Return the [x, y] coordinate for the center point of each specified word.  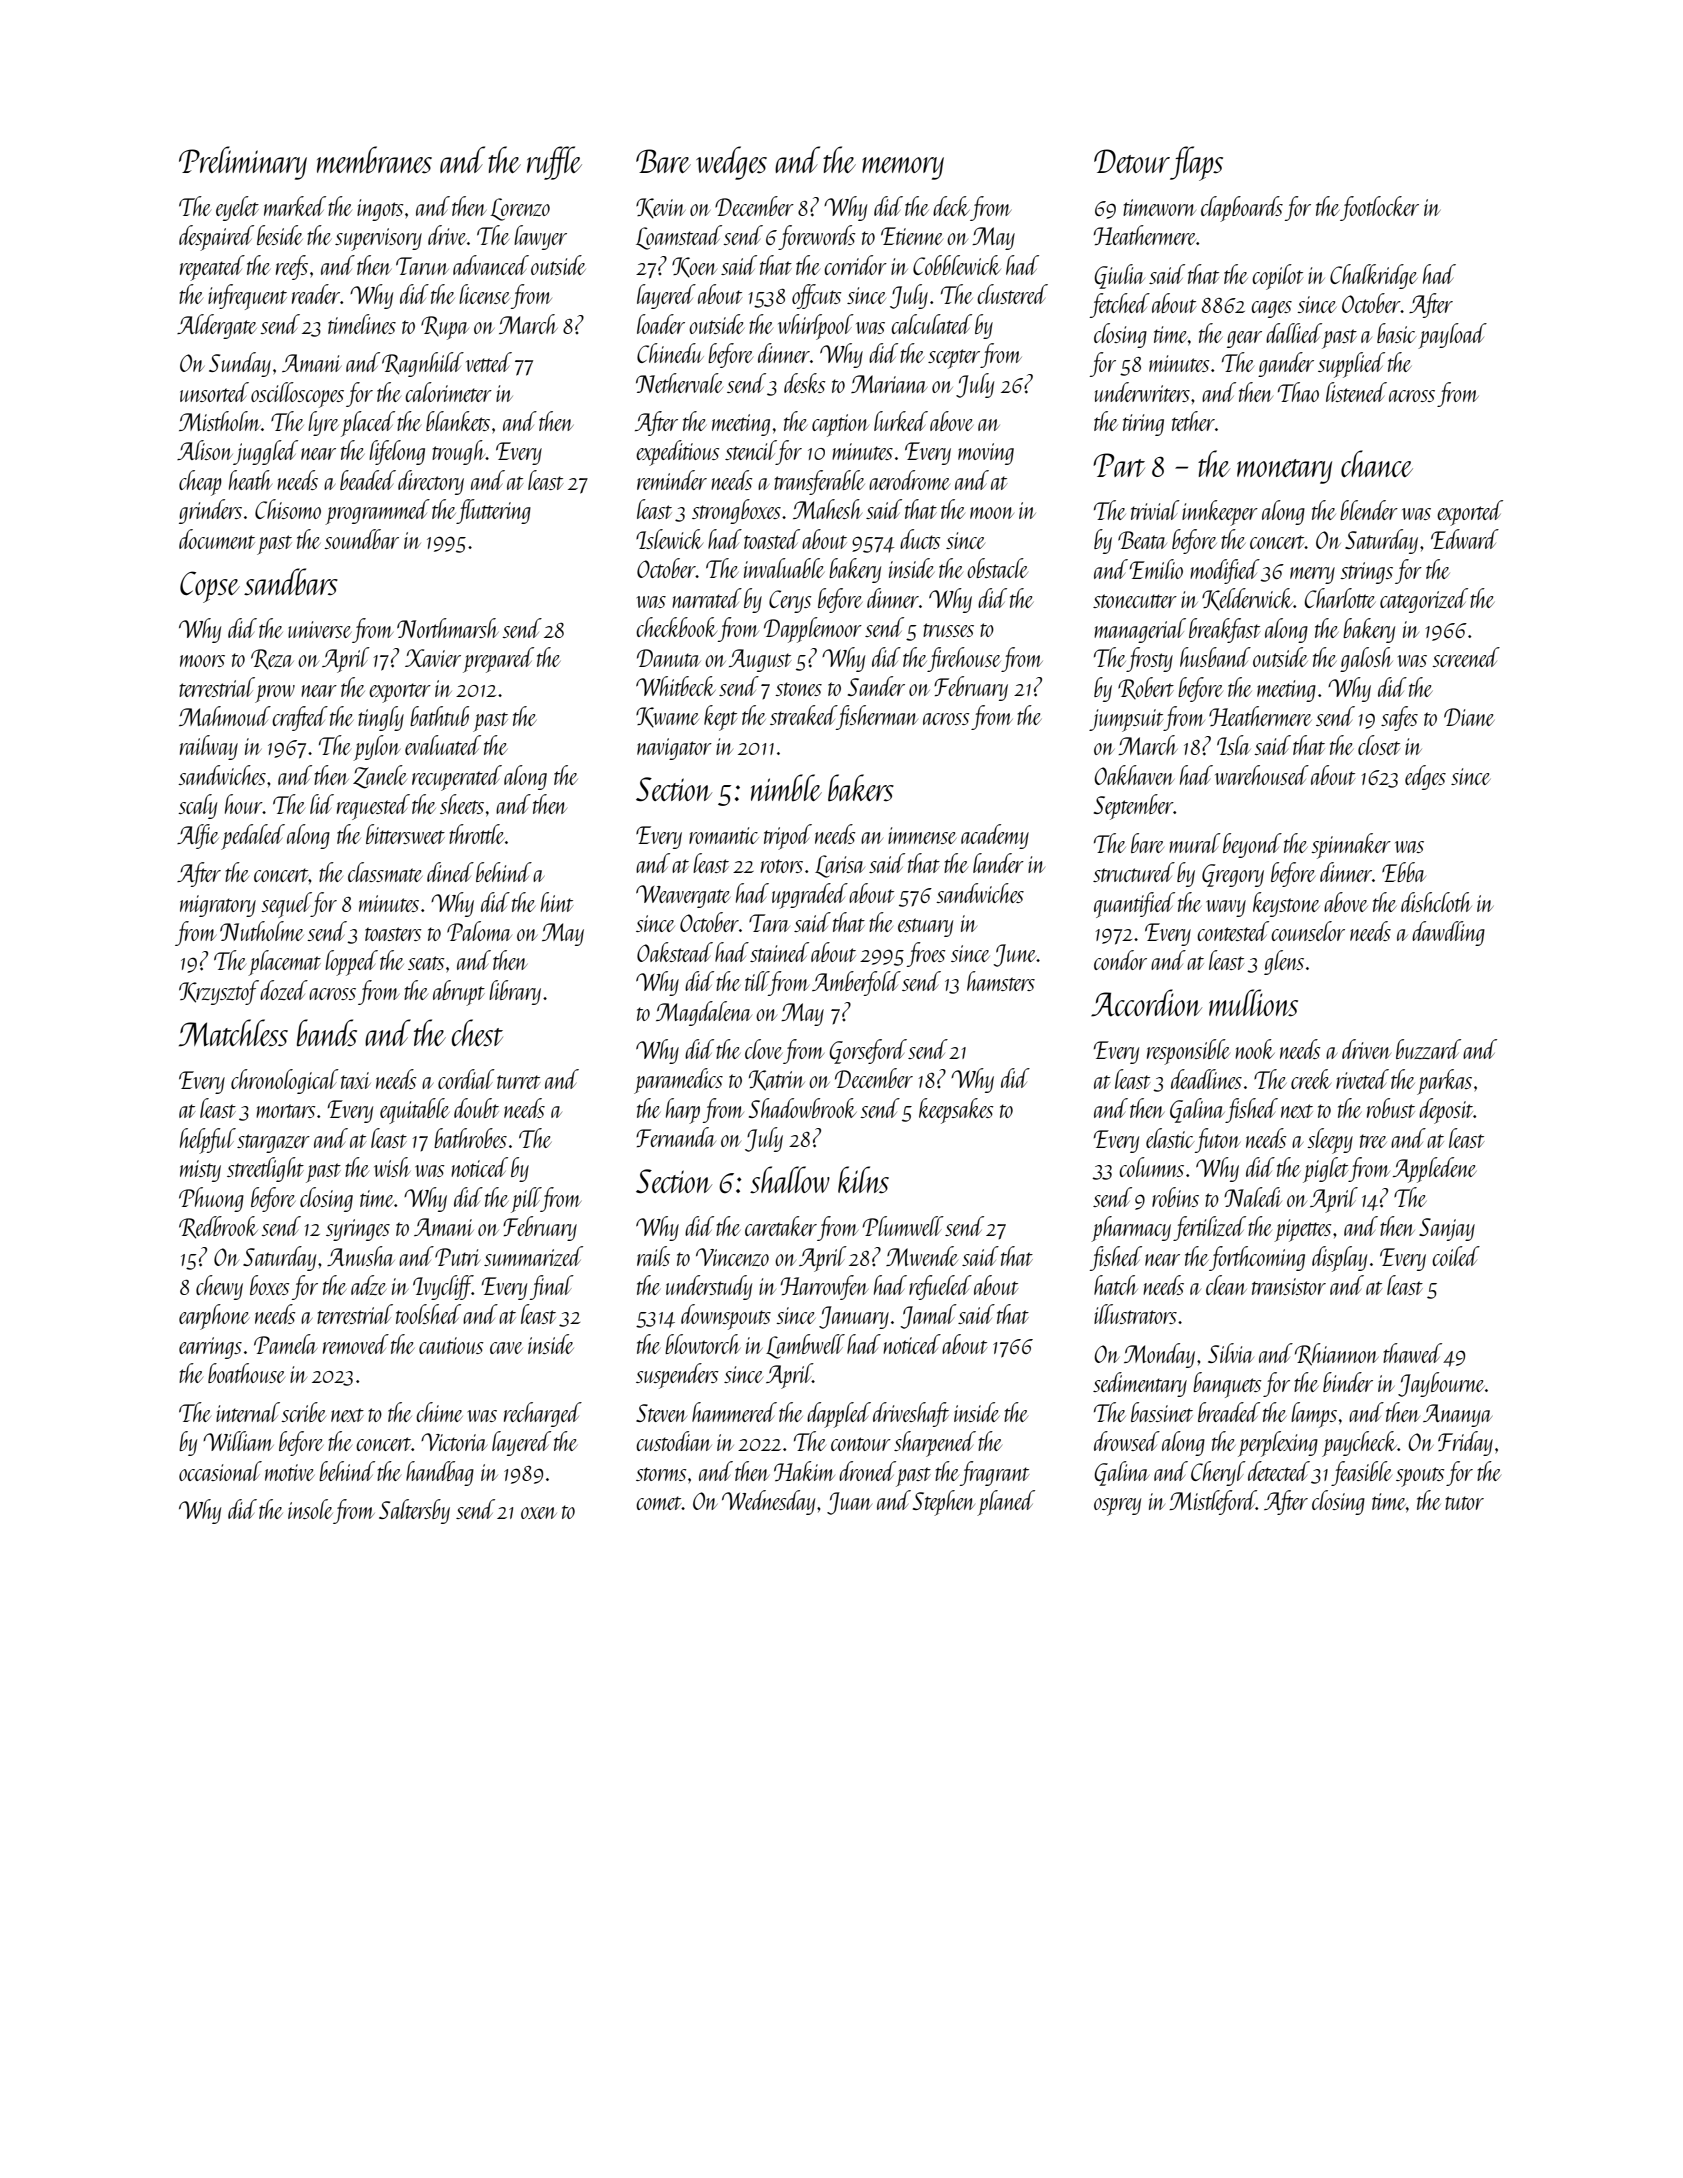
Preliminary [243, 163]
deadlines [1206, 1079]
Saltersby [414, 1511]
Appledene [1435, 1170]
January [854, 1317]
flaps [1196, 163]
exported [1470, 513]
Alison [205, 450]
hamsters [1001, 981]
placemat [284, 963]
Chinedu [670, 353]
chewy [219, 1287]
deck [951, 206]
